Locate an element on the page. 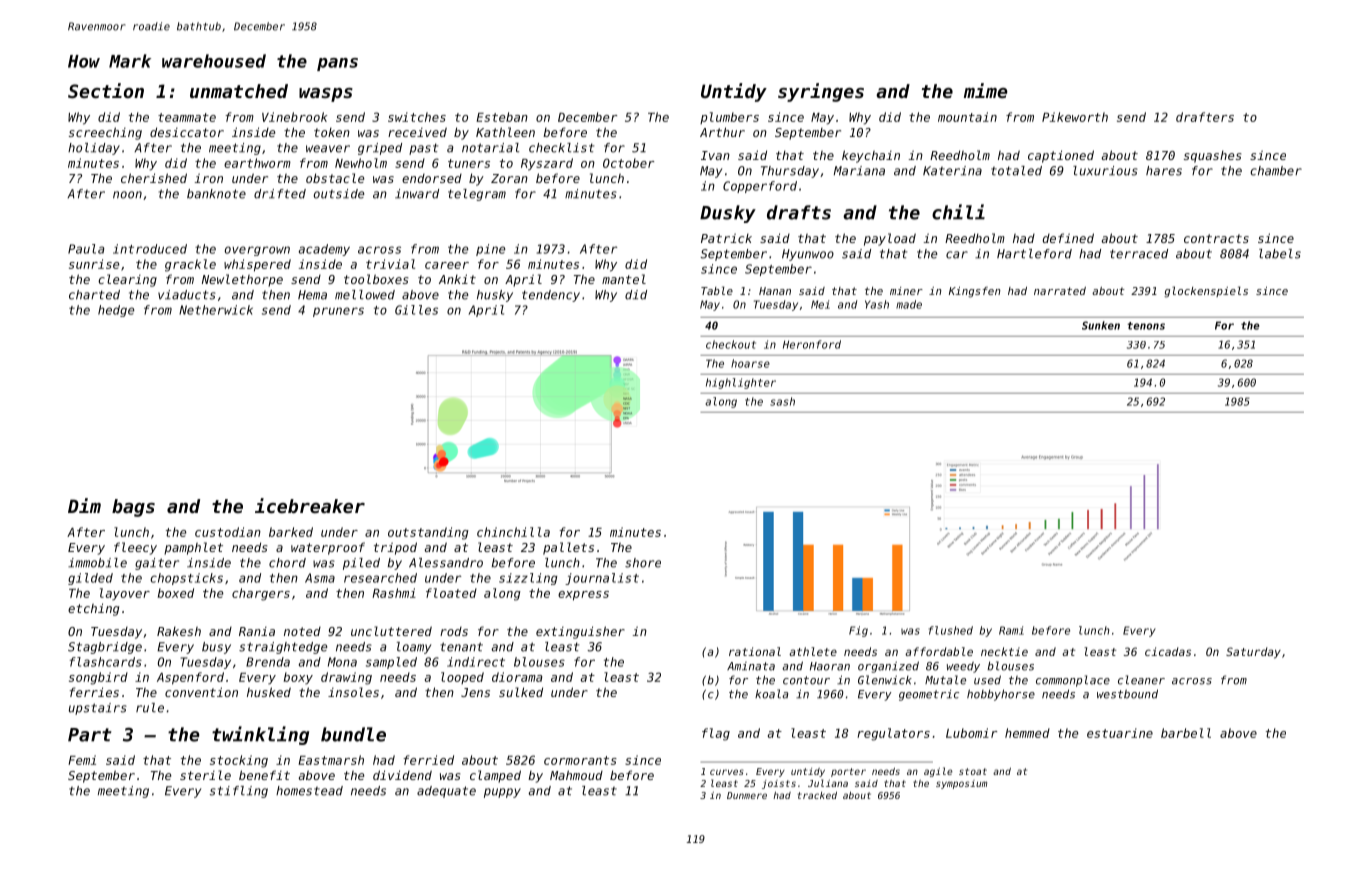  symposium is located at coordinates (961, 784).
